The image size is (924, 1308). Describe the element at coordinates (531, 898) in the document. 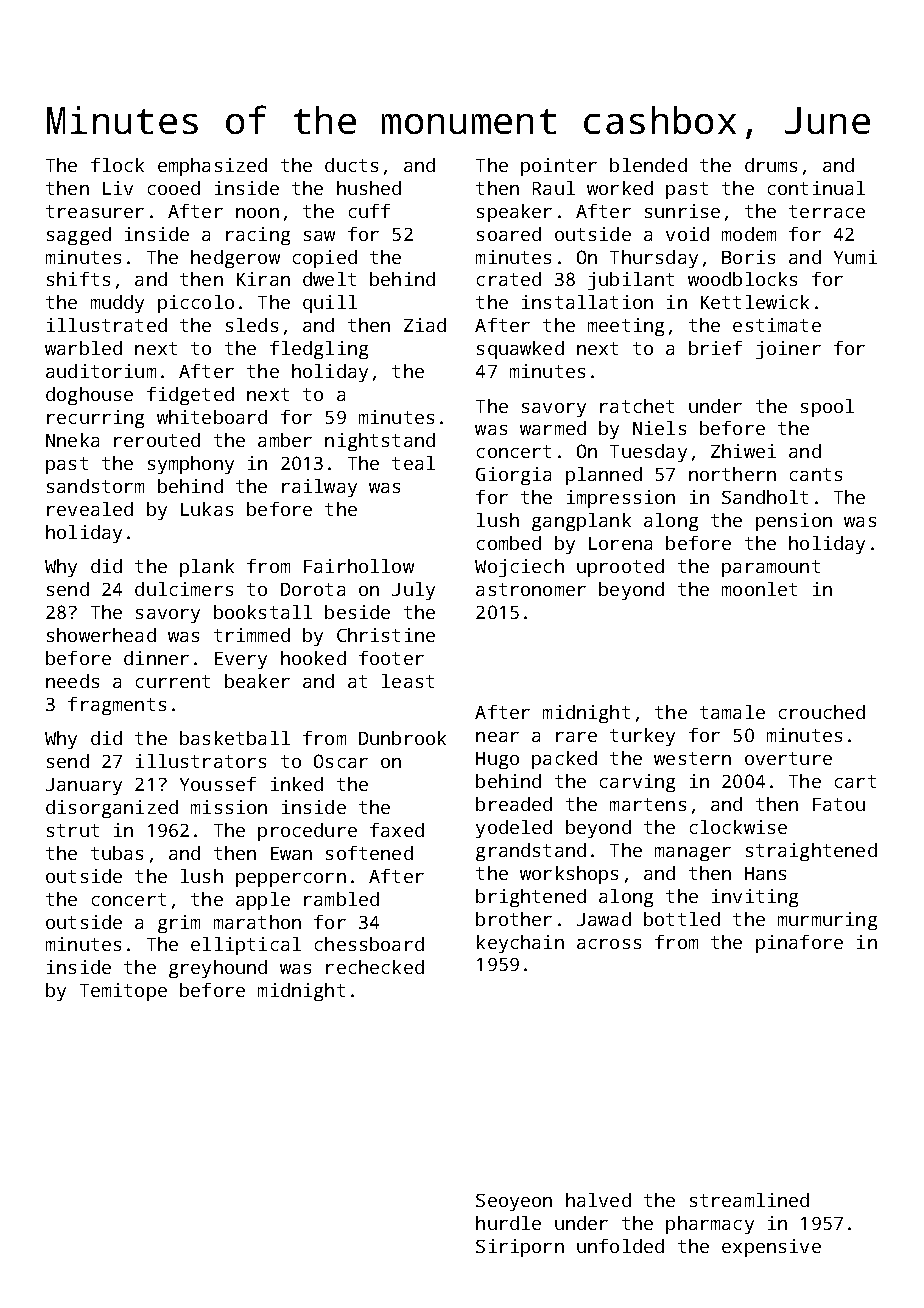

I see `brightened` at that location.
